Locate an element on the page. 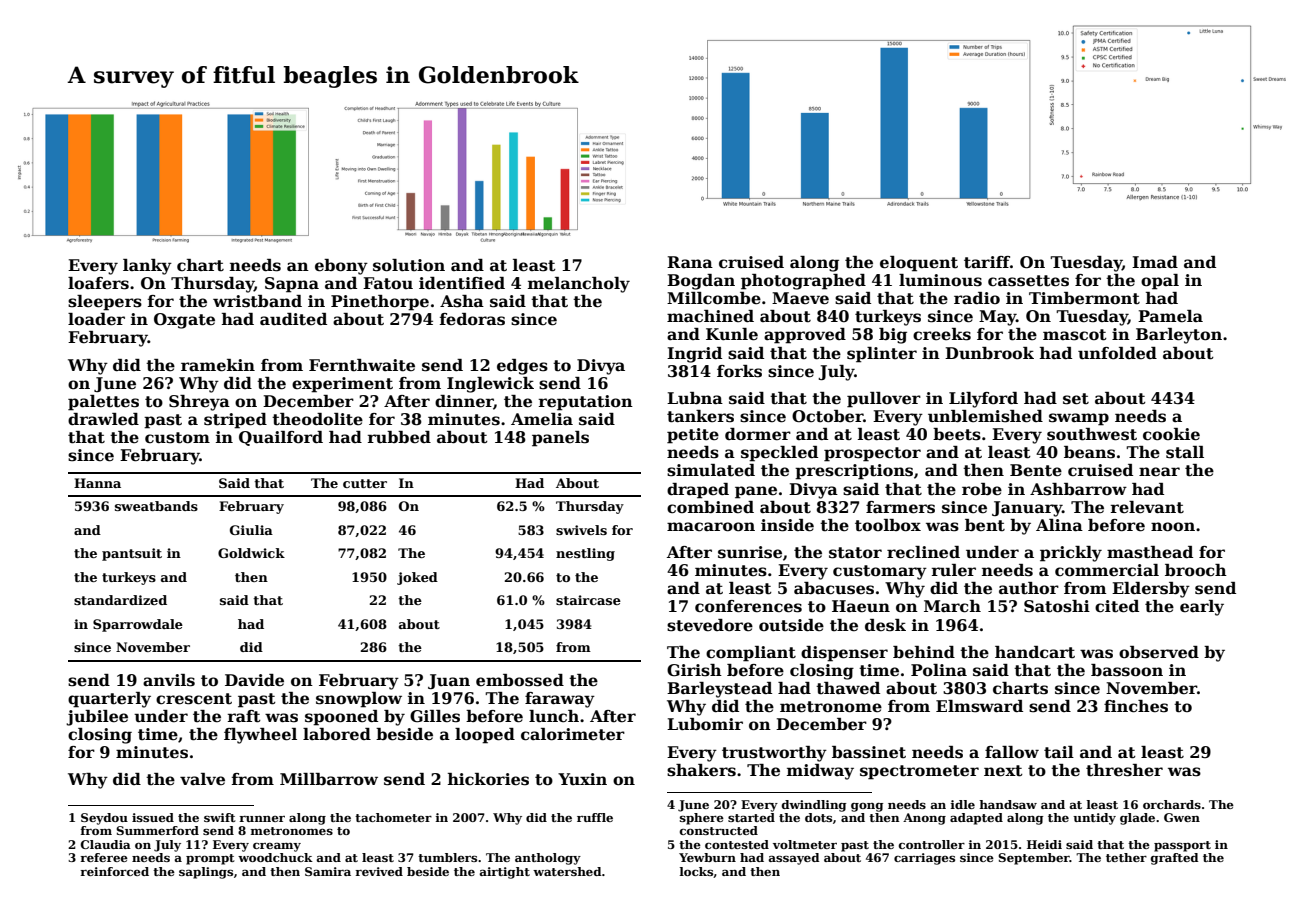  ramekin is located at coordinates (218, 365).
